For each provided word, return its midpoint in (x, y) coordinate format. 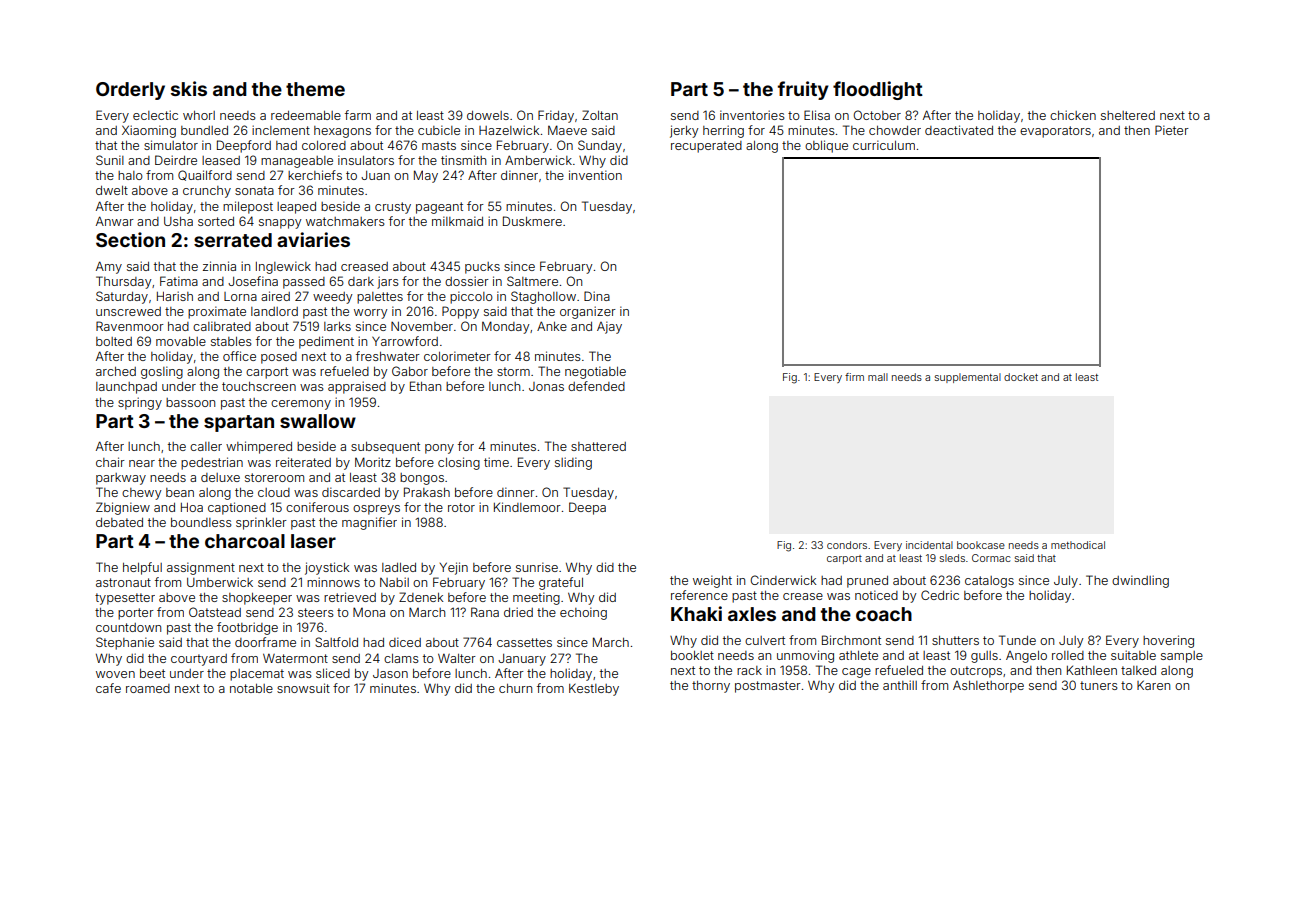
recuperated (706, 147)
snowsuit (303, 688)
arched (116, 371)
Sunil (110, 160)
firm (854, 377)
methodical (1078, 545)
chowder (895, 130)
